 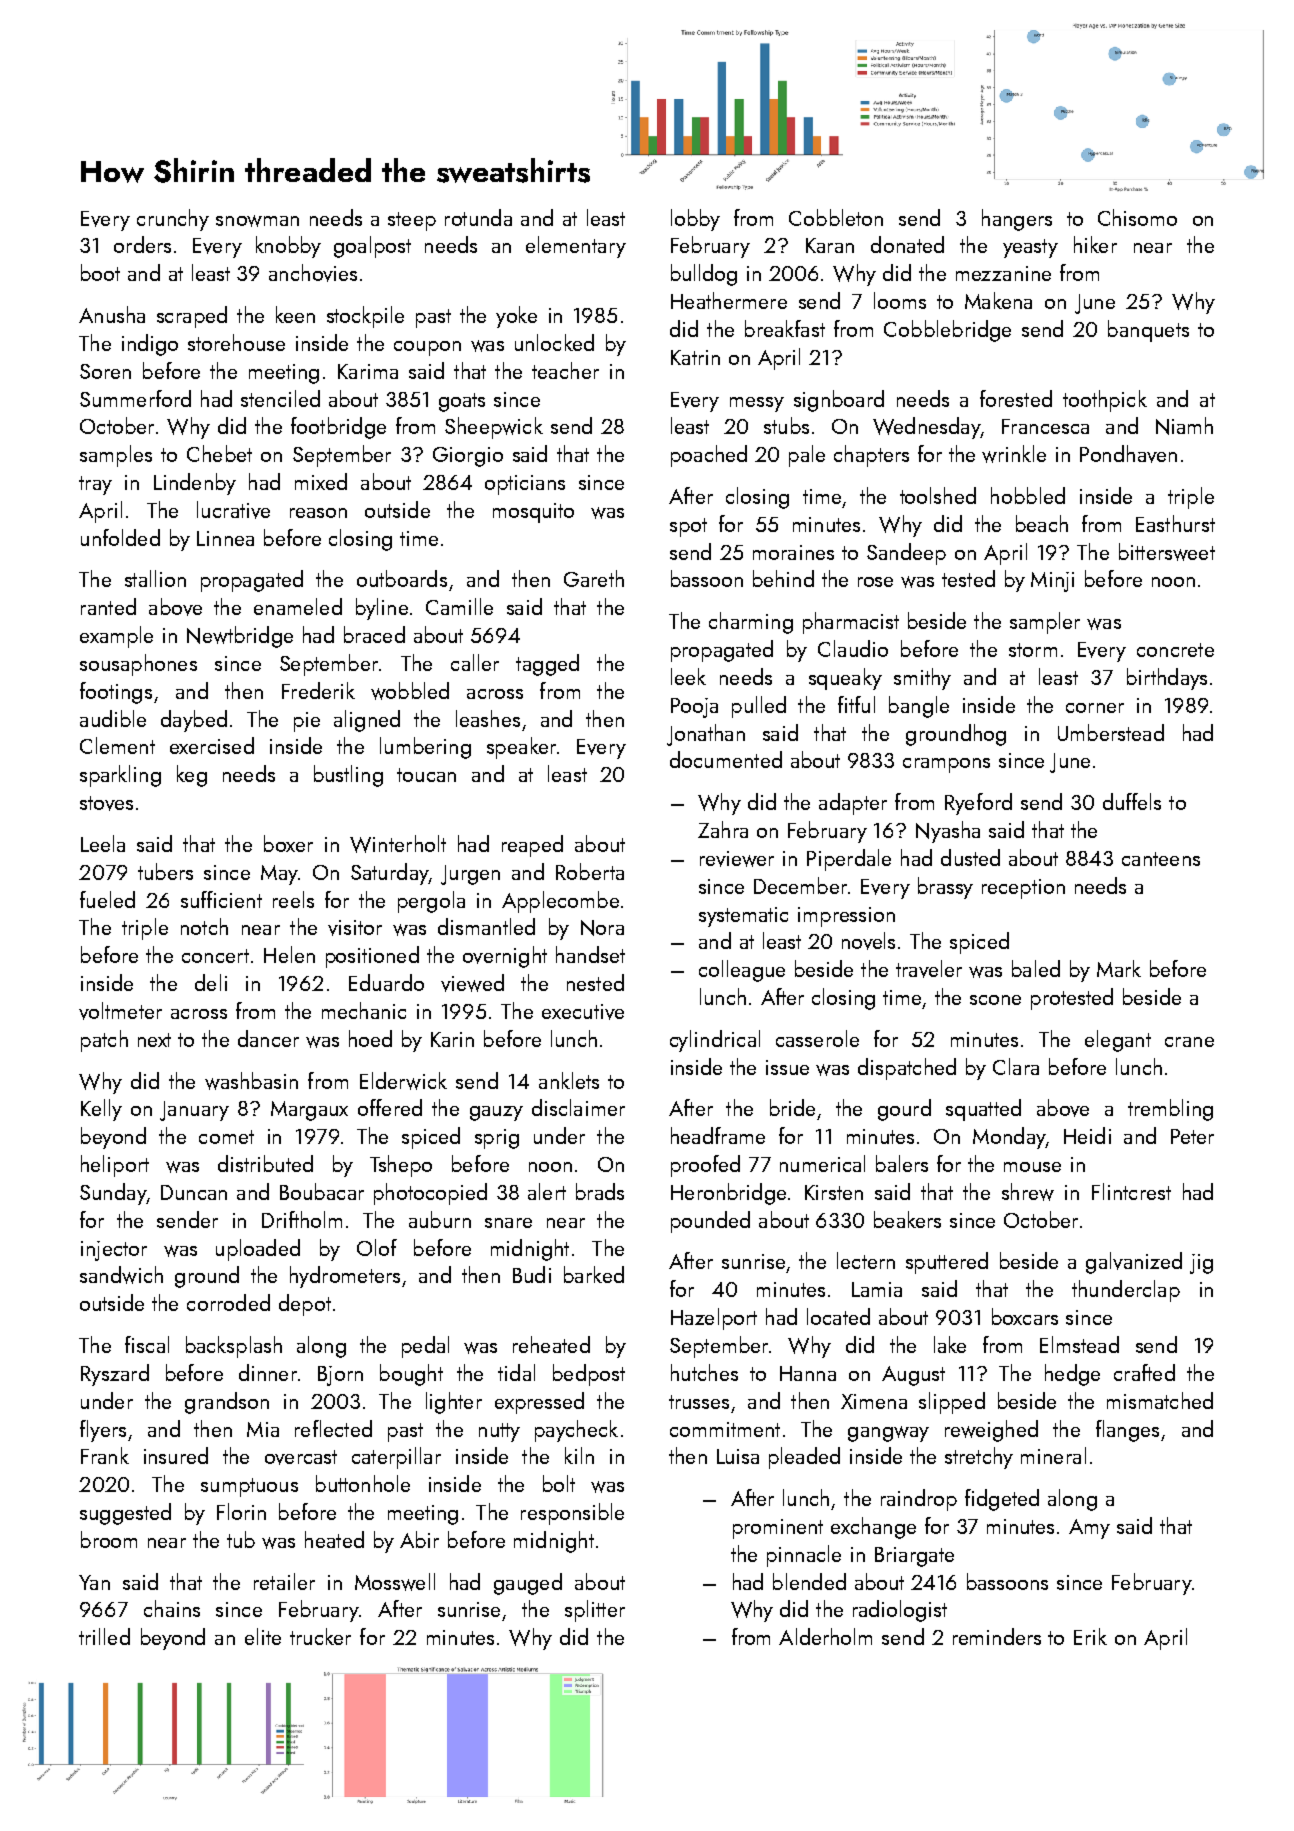 What do you see at coordinates (922, 679) in the document?
I see `smithy` at bounding box center [922, 679].
